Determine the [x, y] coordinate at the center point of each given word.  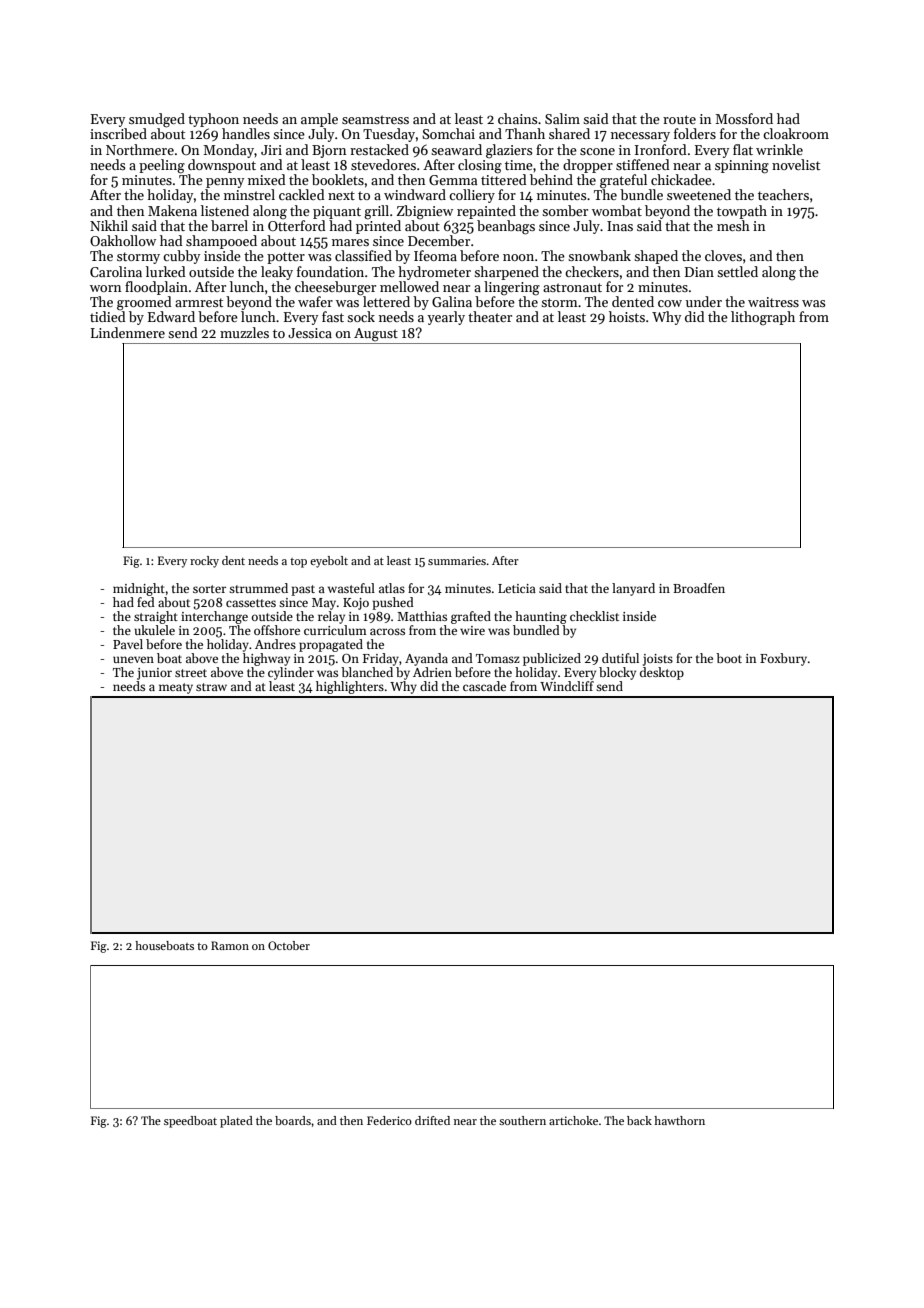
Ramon [230, 945]
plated [236, 1122]
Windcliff [567, 686]
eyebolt [329, 562]
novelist [796, 164]
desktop [662, 673]
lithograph [763, 318]
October [289, 945]
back [639, 1120]
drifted [432, 1120]
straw [211, 687]
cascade [484, 686]
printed [378, 227]
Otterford [297, 225]
